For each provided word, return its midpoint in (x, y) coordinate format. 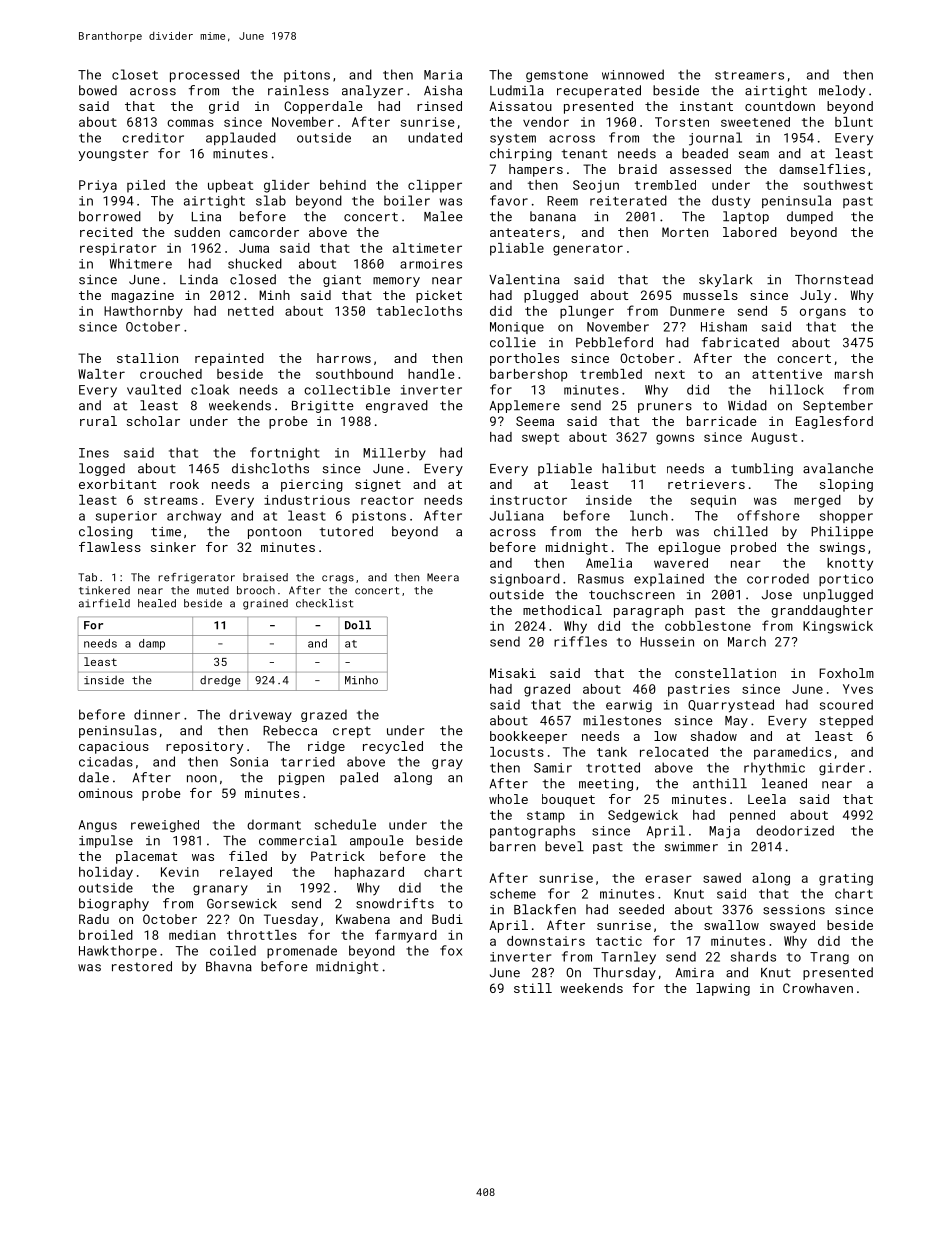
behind (343, 185)
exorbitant (118, 484)
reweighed (165, 826)
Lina (206, 217)
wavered (681, 563)
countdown (780, 106)
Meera (443, 577)
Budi (447, 919)
